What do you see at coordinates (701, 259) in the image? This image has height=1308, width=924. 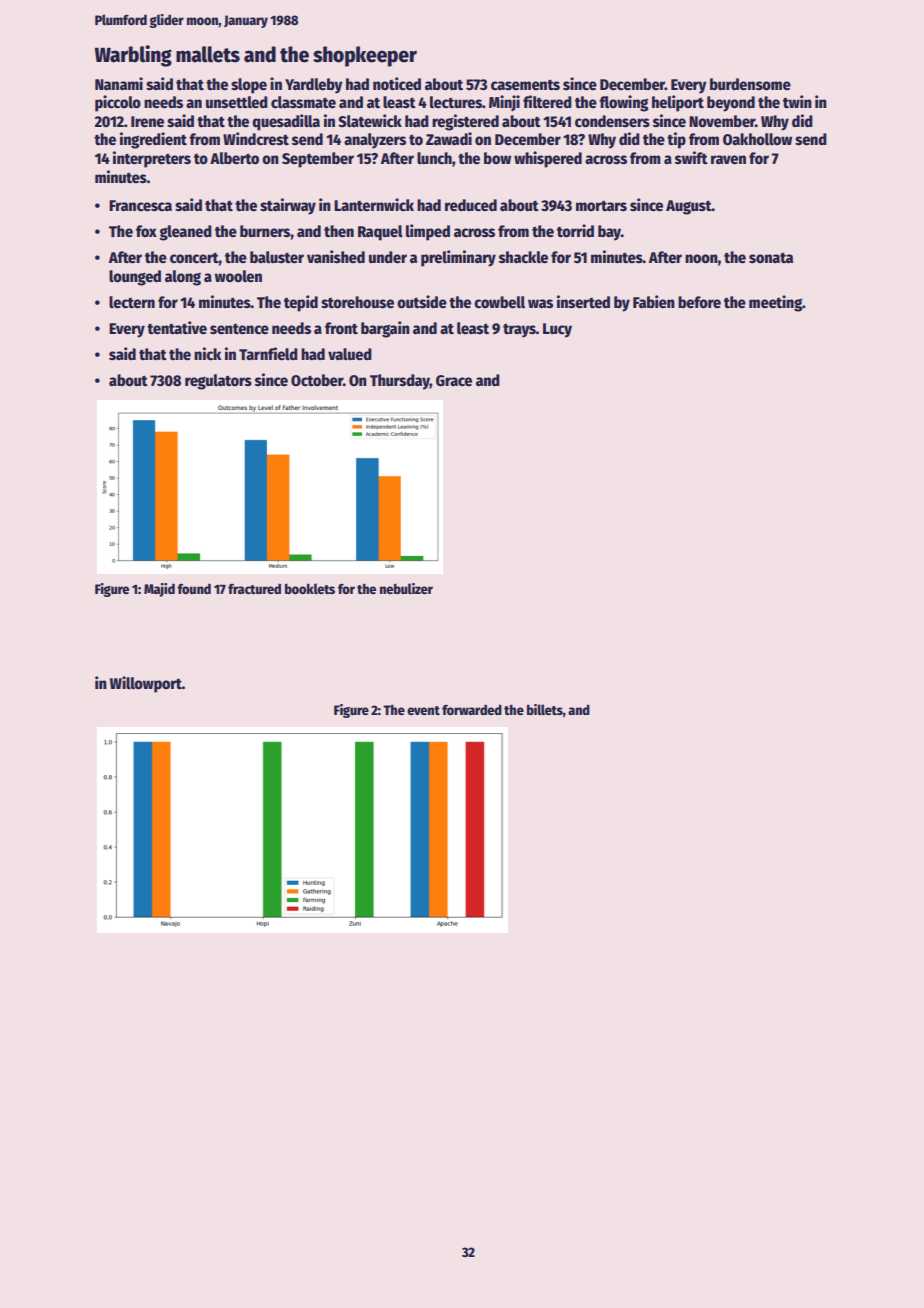 I see `noon` at bounding box center [701, 259].
